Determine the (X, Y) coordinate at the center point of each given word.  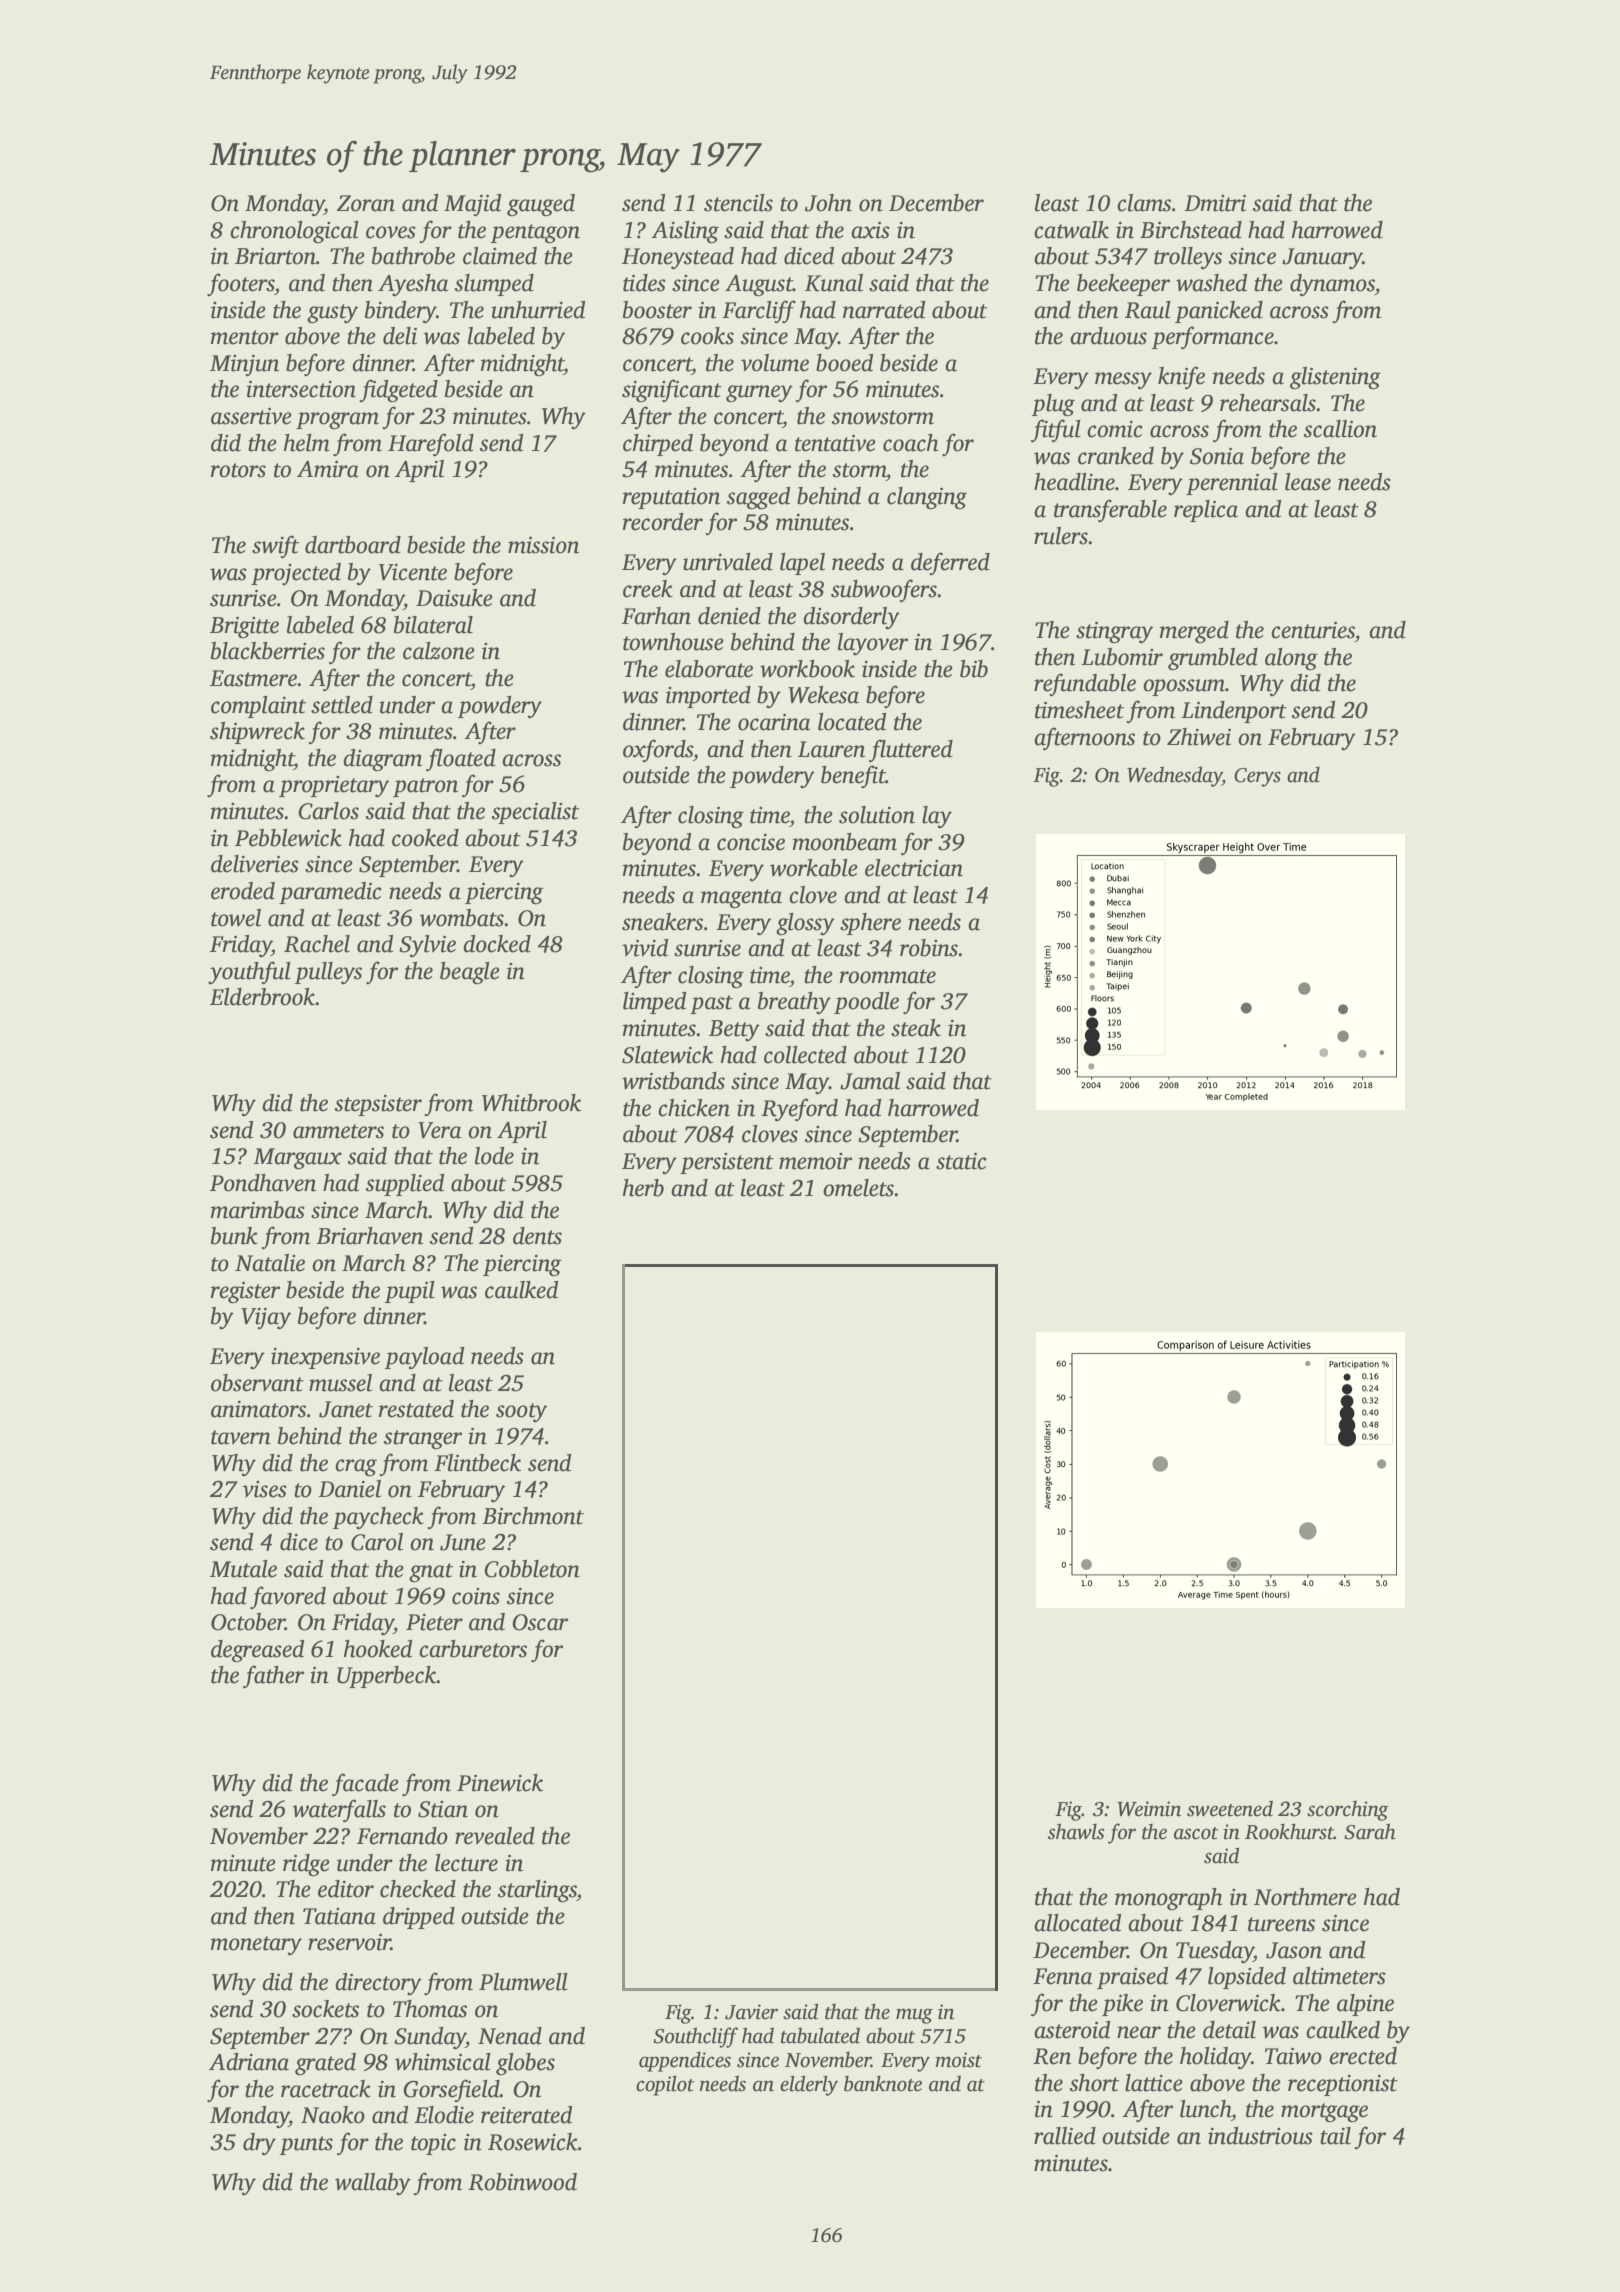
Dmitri (1215, 203)
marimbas (258, 1210)
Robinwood (522, 2182)
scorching (1348, 1811)
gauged (541, 205)
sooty (521, 1412)
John (828, 203)
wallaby (373, 2184)
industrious (1260, 2136)
